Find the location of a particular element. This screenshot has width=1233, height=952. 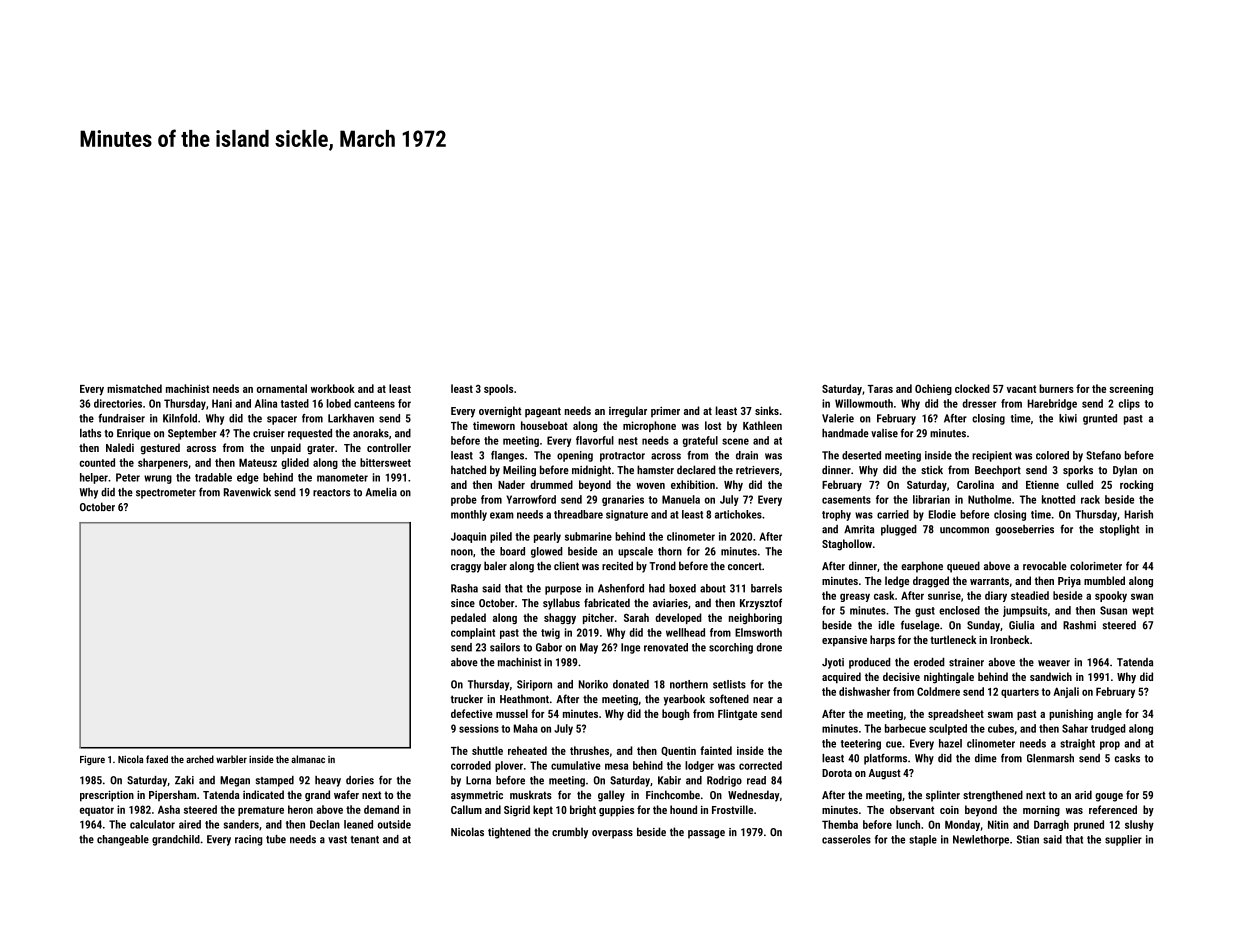

spectrometer is located at coordinates (166, 494).
